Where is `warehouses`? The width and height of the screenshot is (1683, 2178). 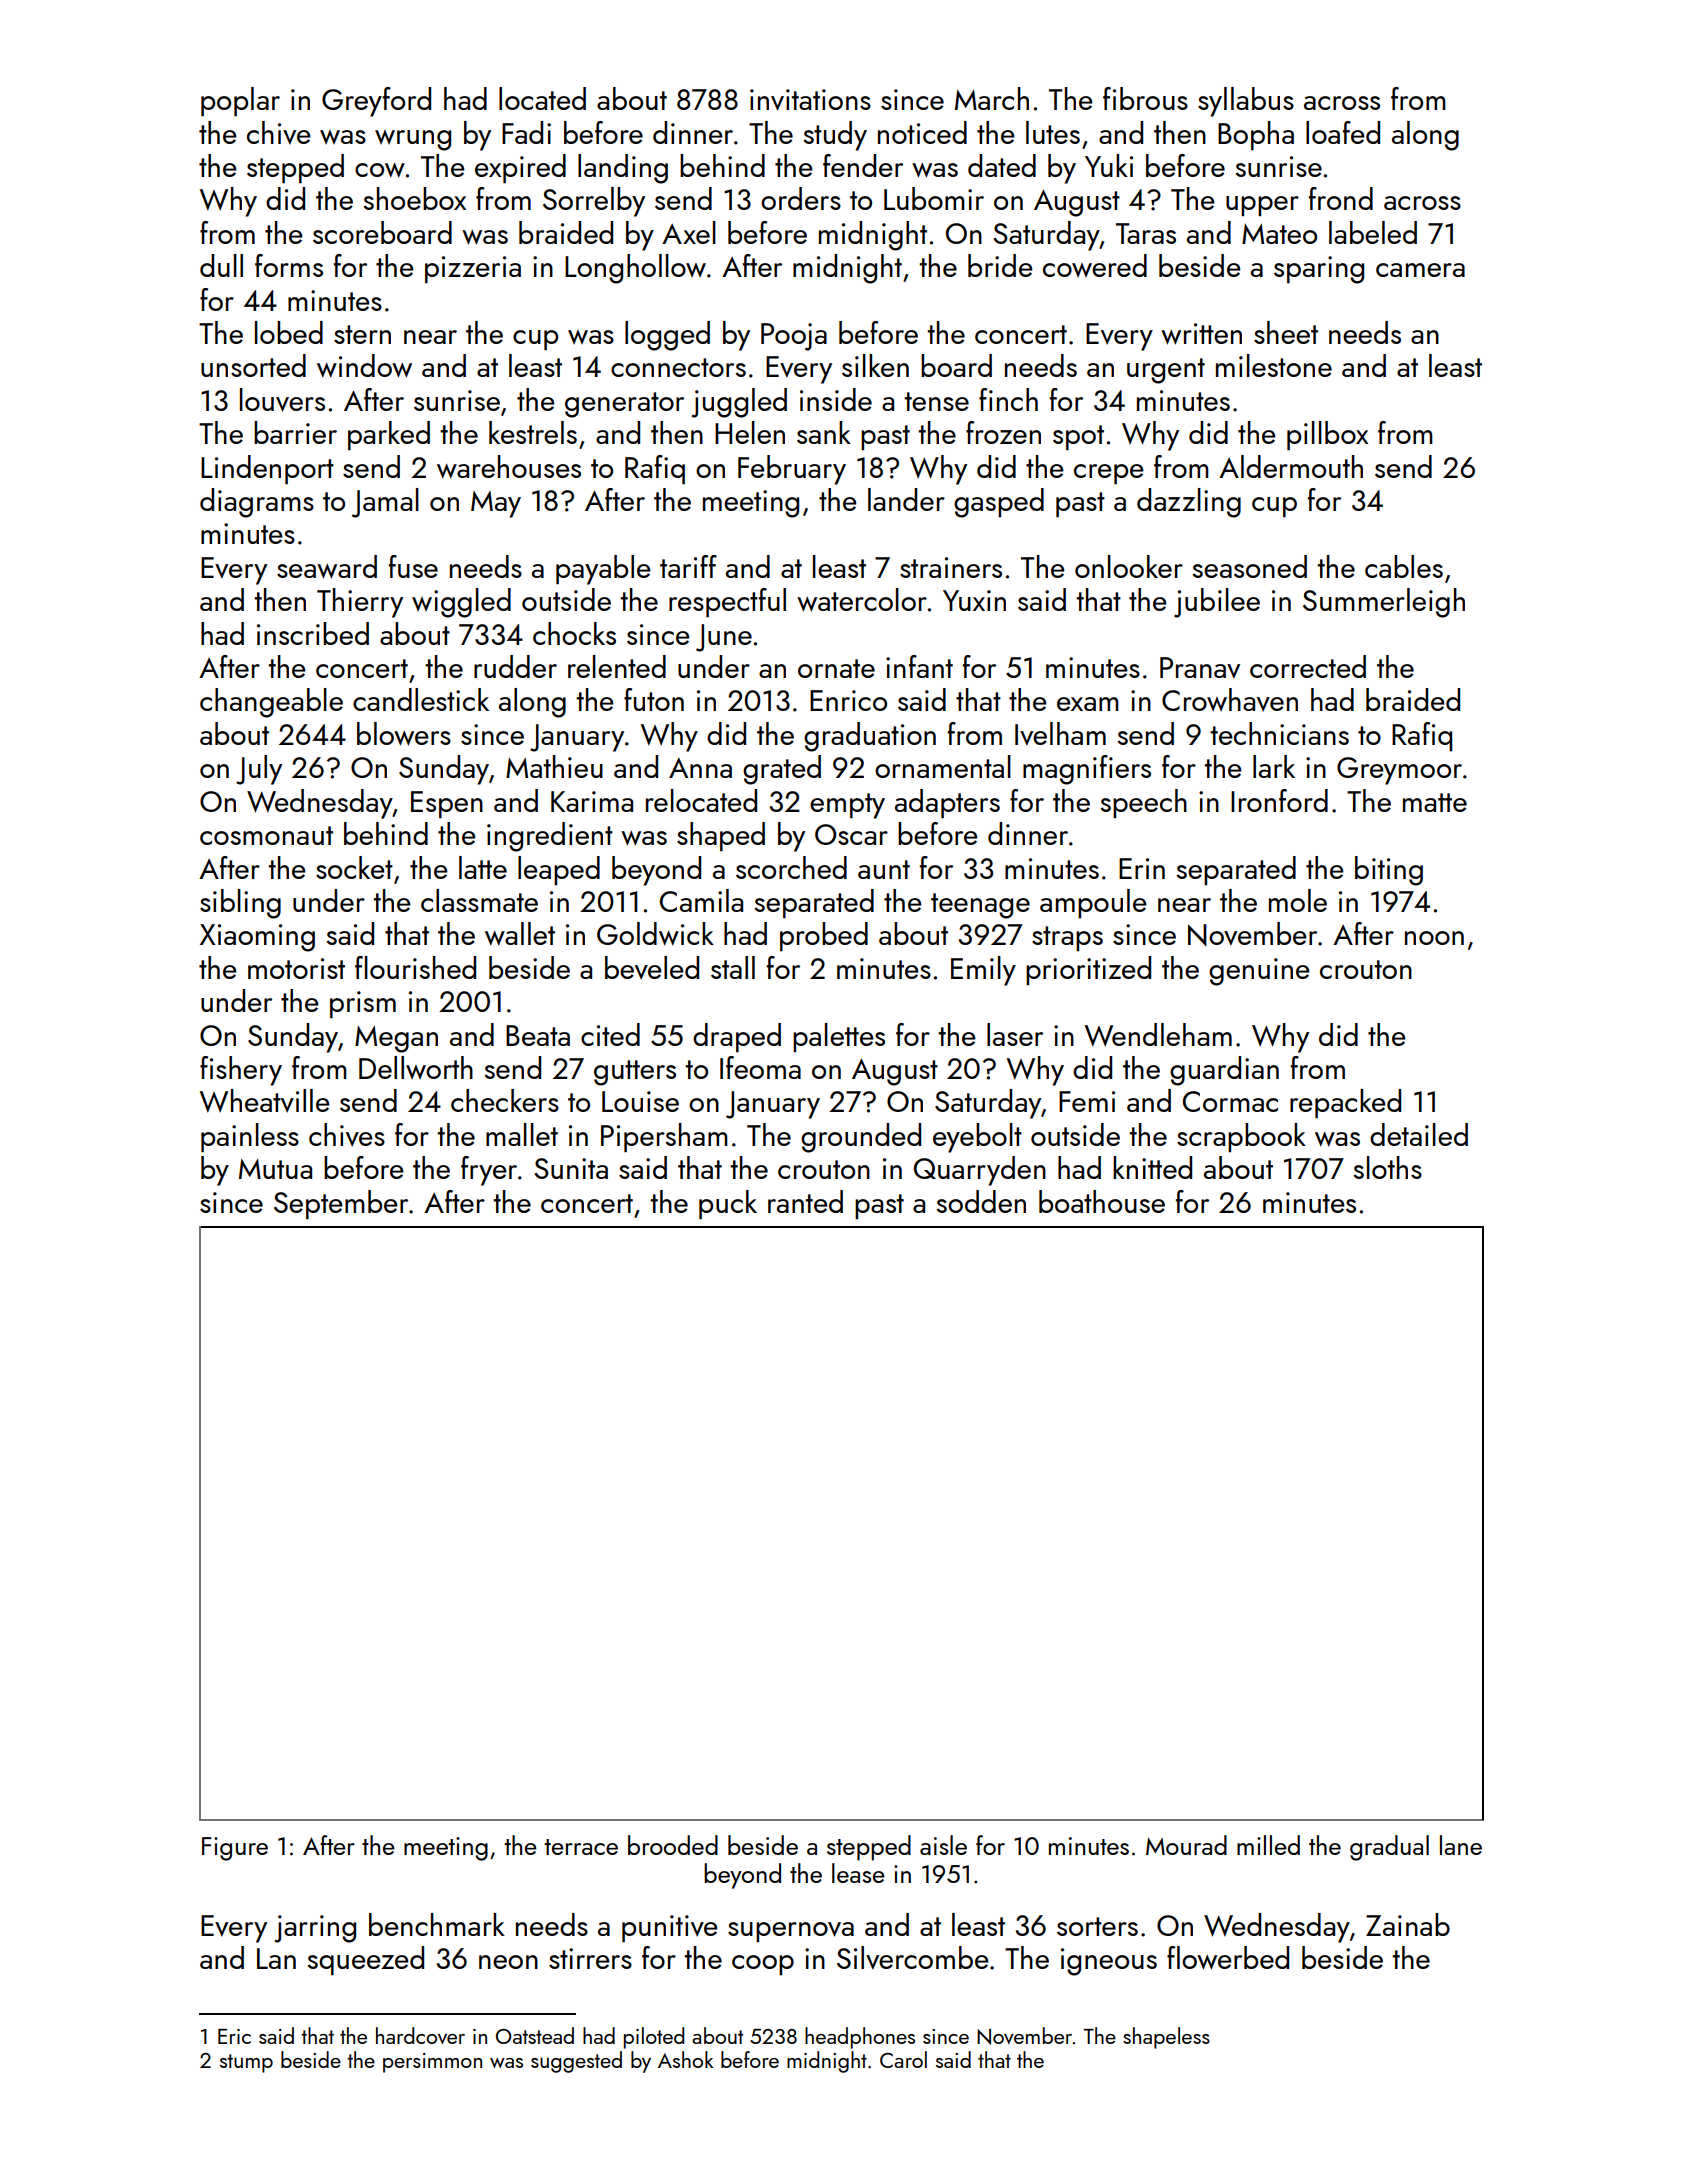 warehouses is located at coordinates (509, 467).
